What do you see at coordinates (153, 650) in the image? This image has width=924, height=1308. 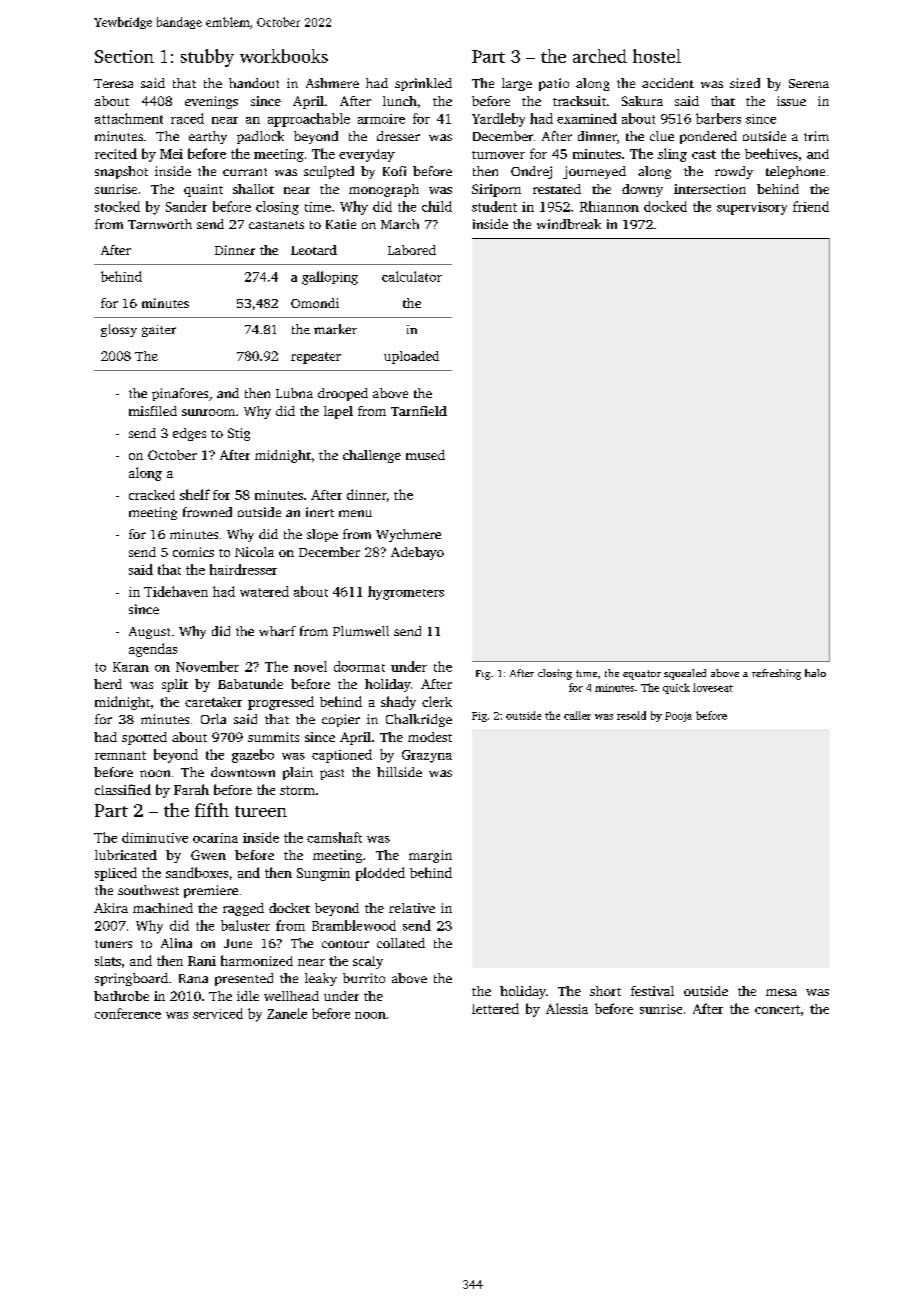 I see `agendas` at bounding box center [153, 650].
